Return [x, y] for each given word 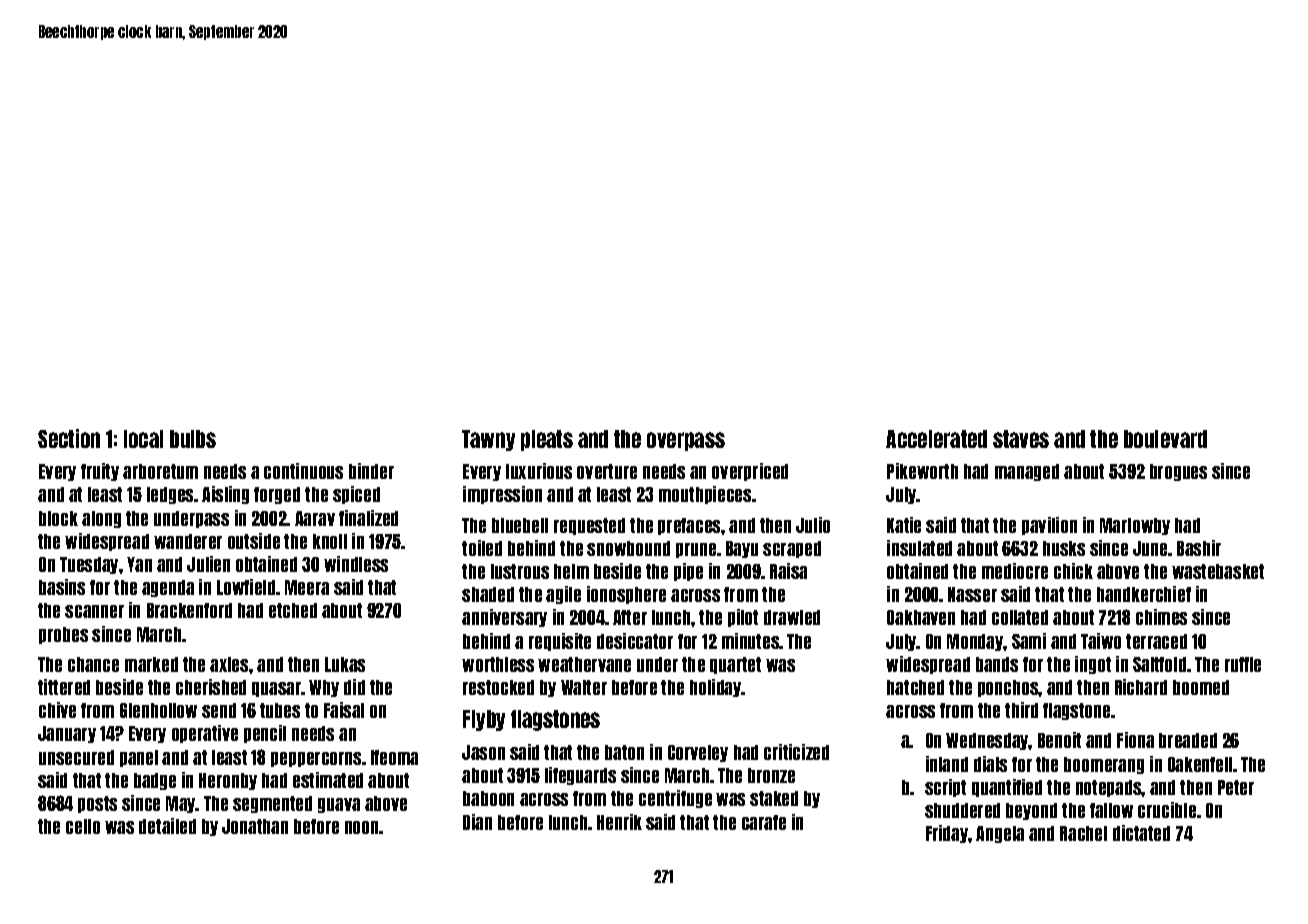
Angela [1000, 834]
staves [1021, 439]
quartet [735, 665]
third [1021, 710]
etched [293, 610]
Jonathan [255, 826]
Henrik [619, 822]
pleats [547, 440]
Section [69, 438]
